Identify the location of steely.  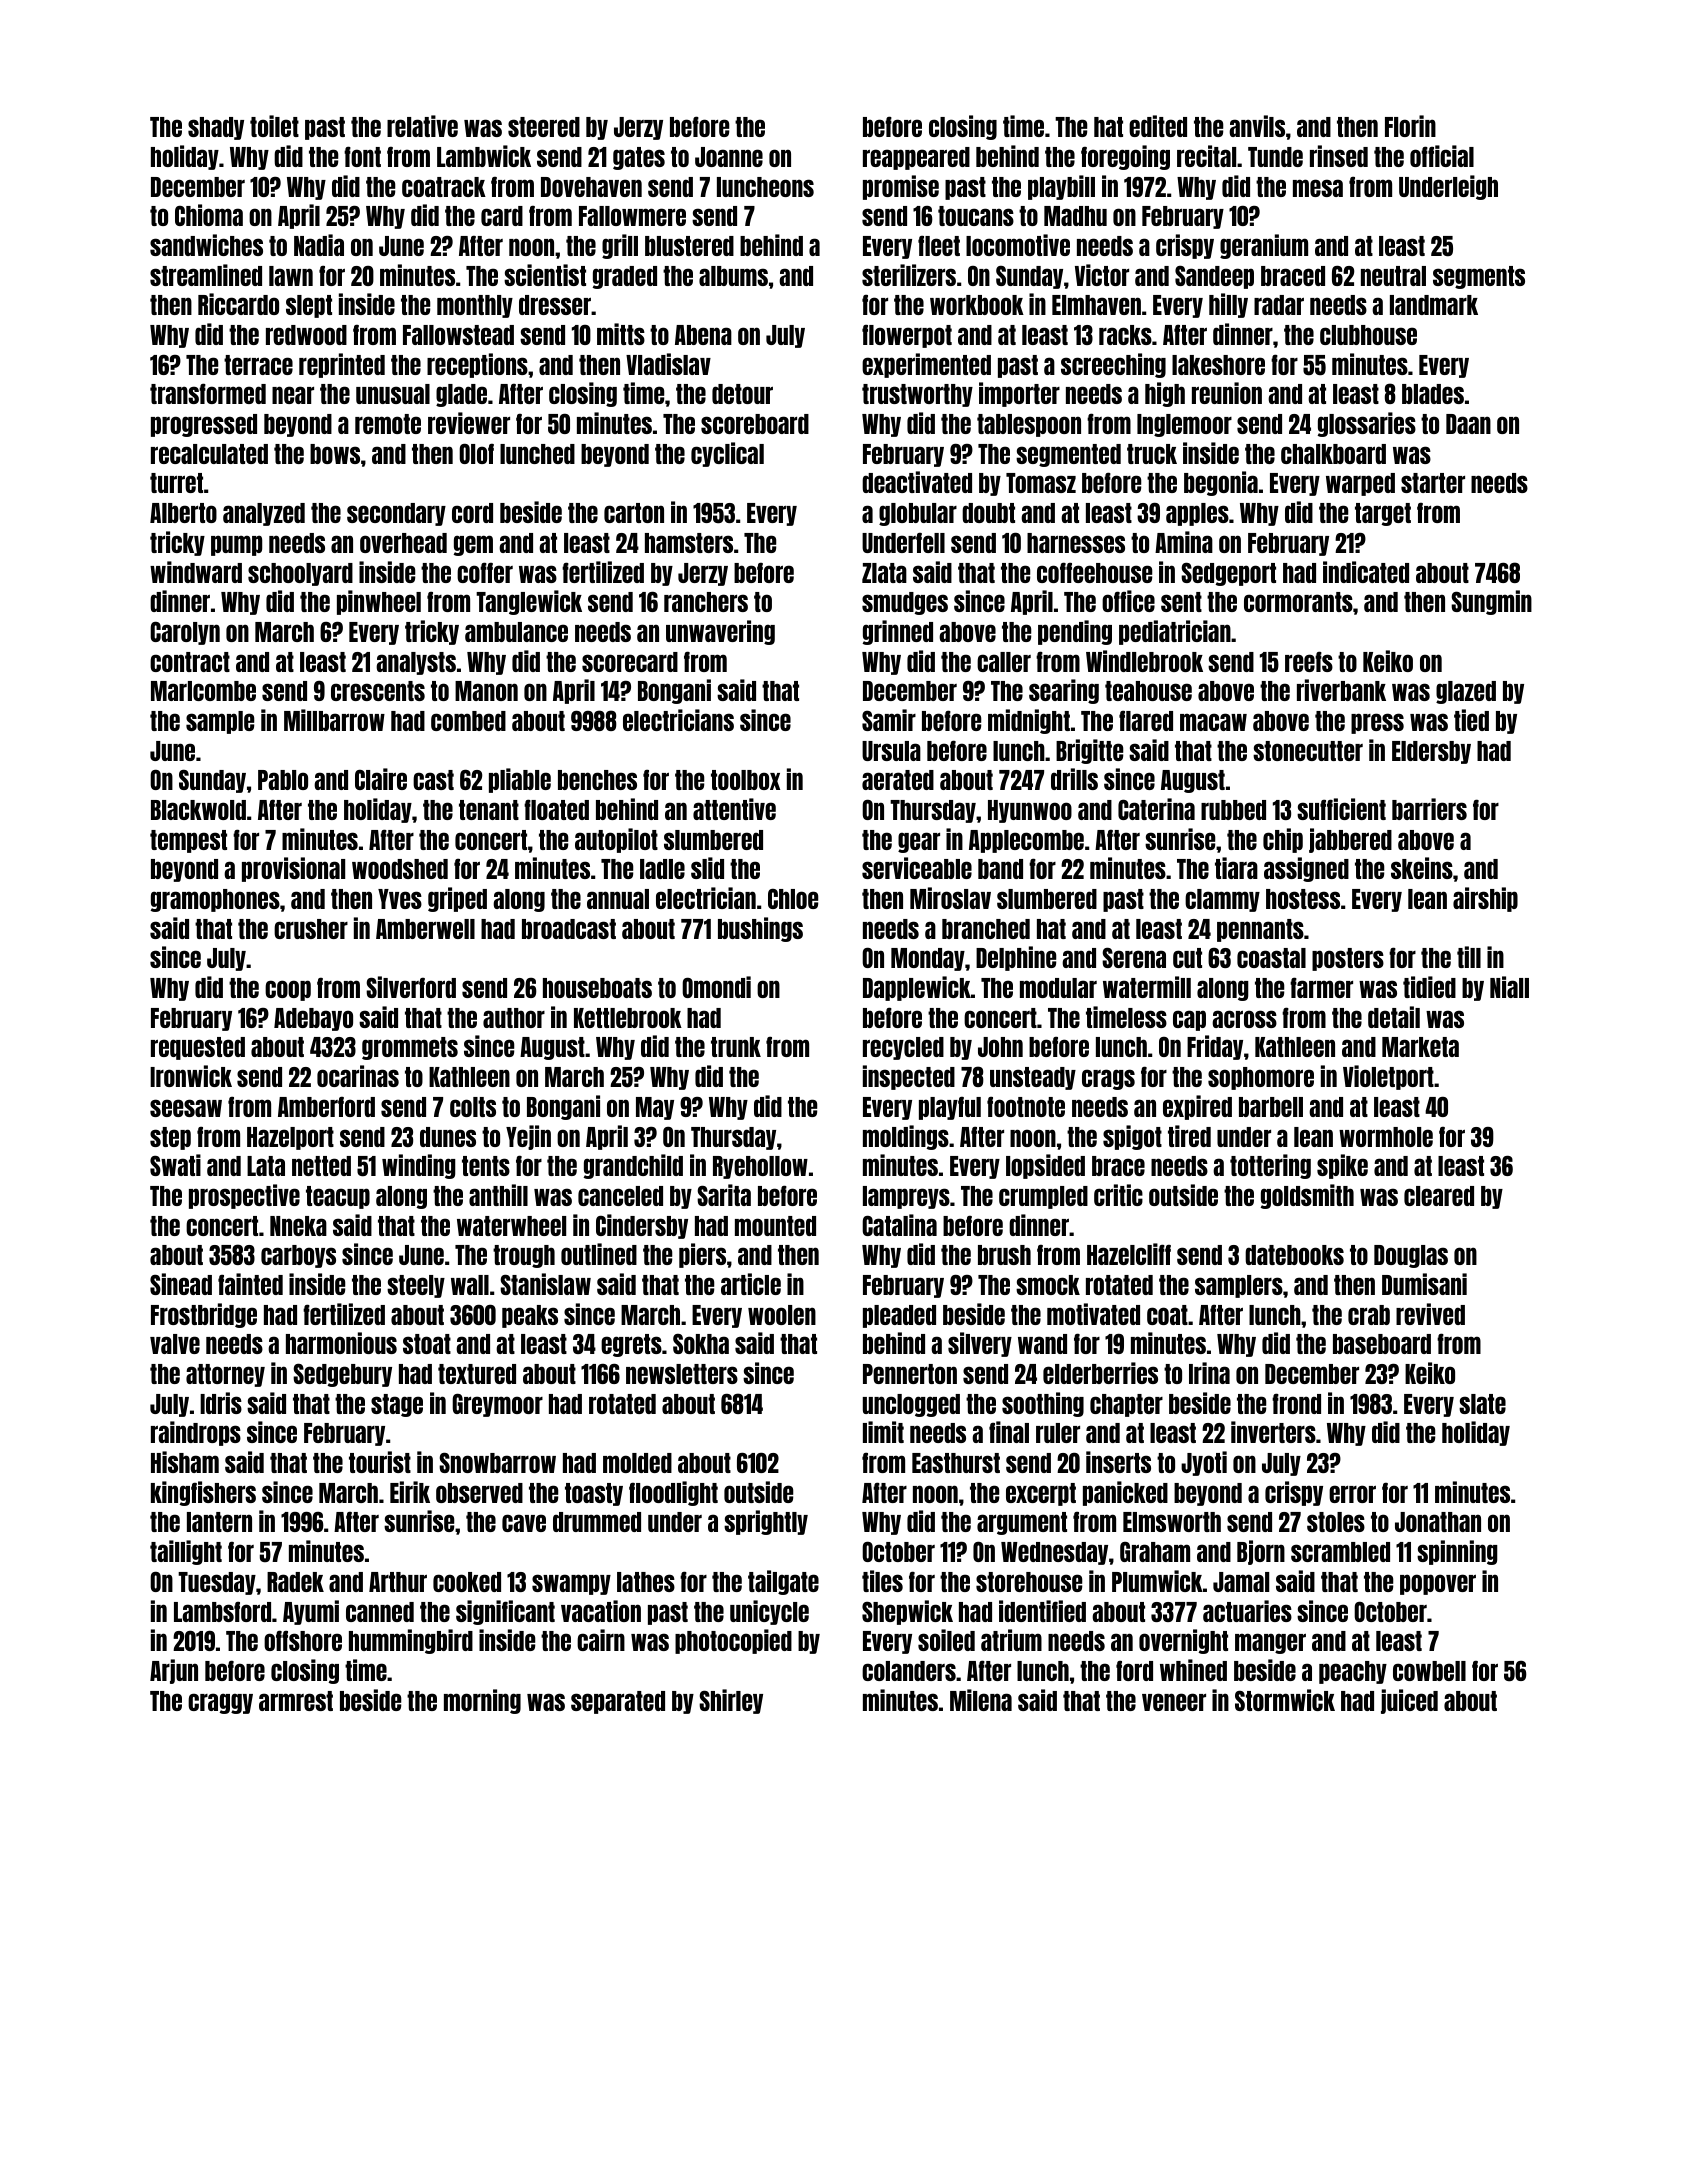
(416, 1286).
